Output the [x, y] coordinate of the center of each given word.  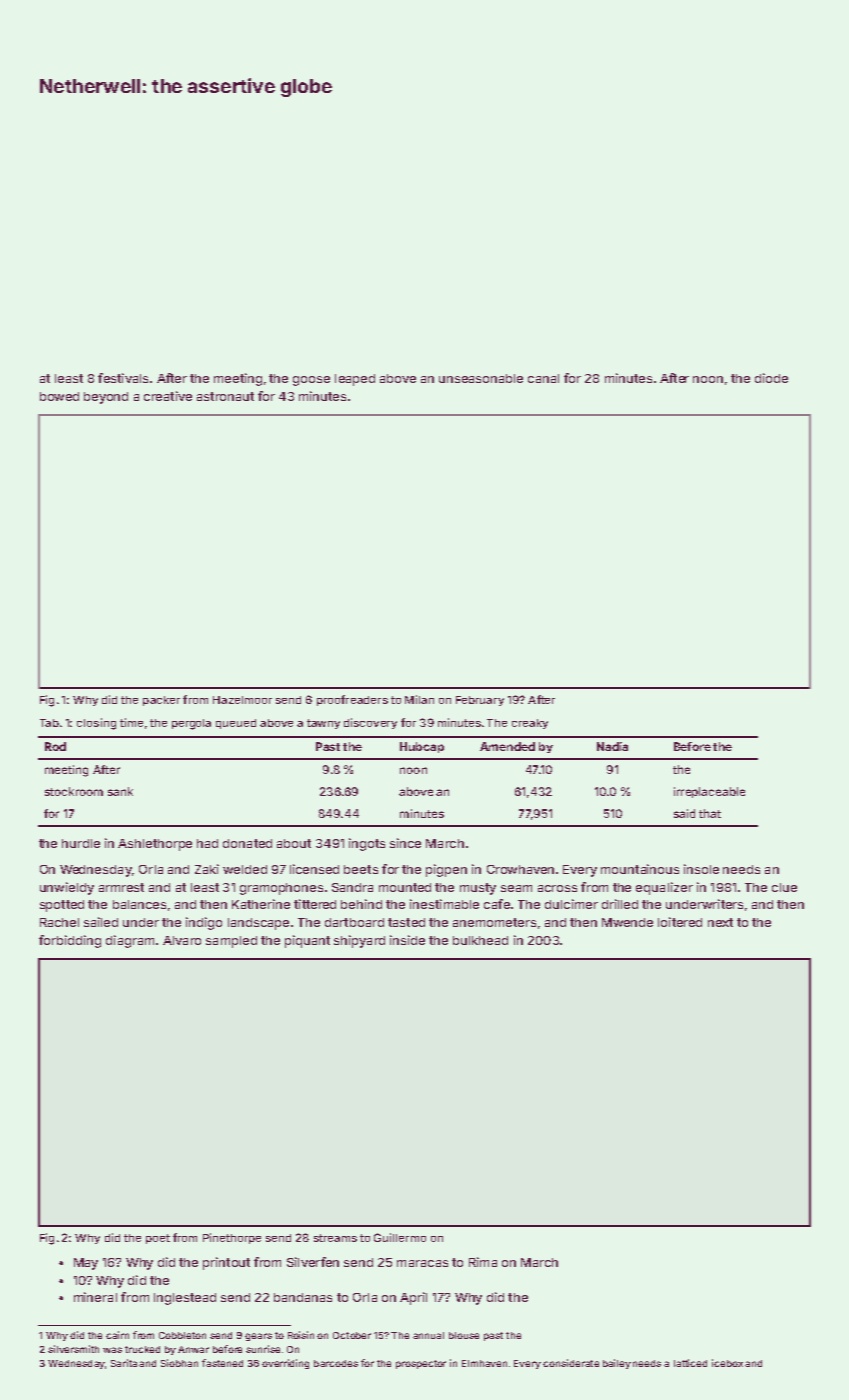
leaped [355, 380]
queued [236, 724]
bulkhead [480, 940]
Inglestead [185, 1299]
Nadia [612, 746]
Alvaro [182, 940]
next [720, 922]
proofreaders [352, 700]
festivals [123, 378]
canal [543, 378]
